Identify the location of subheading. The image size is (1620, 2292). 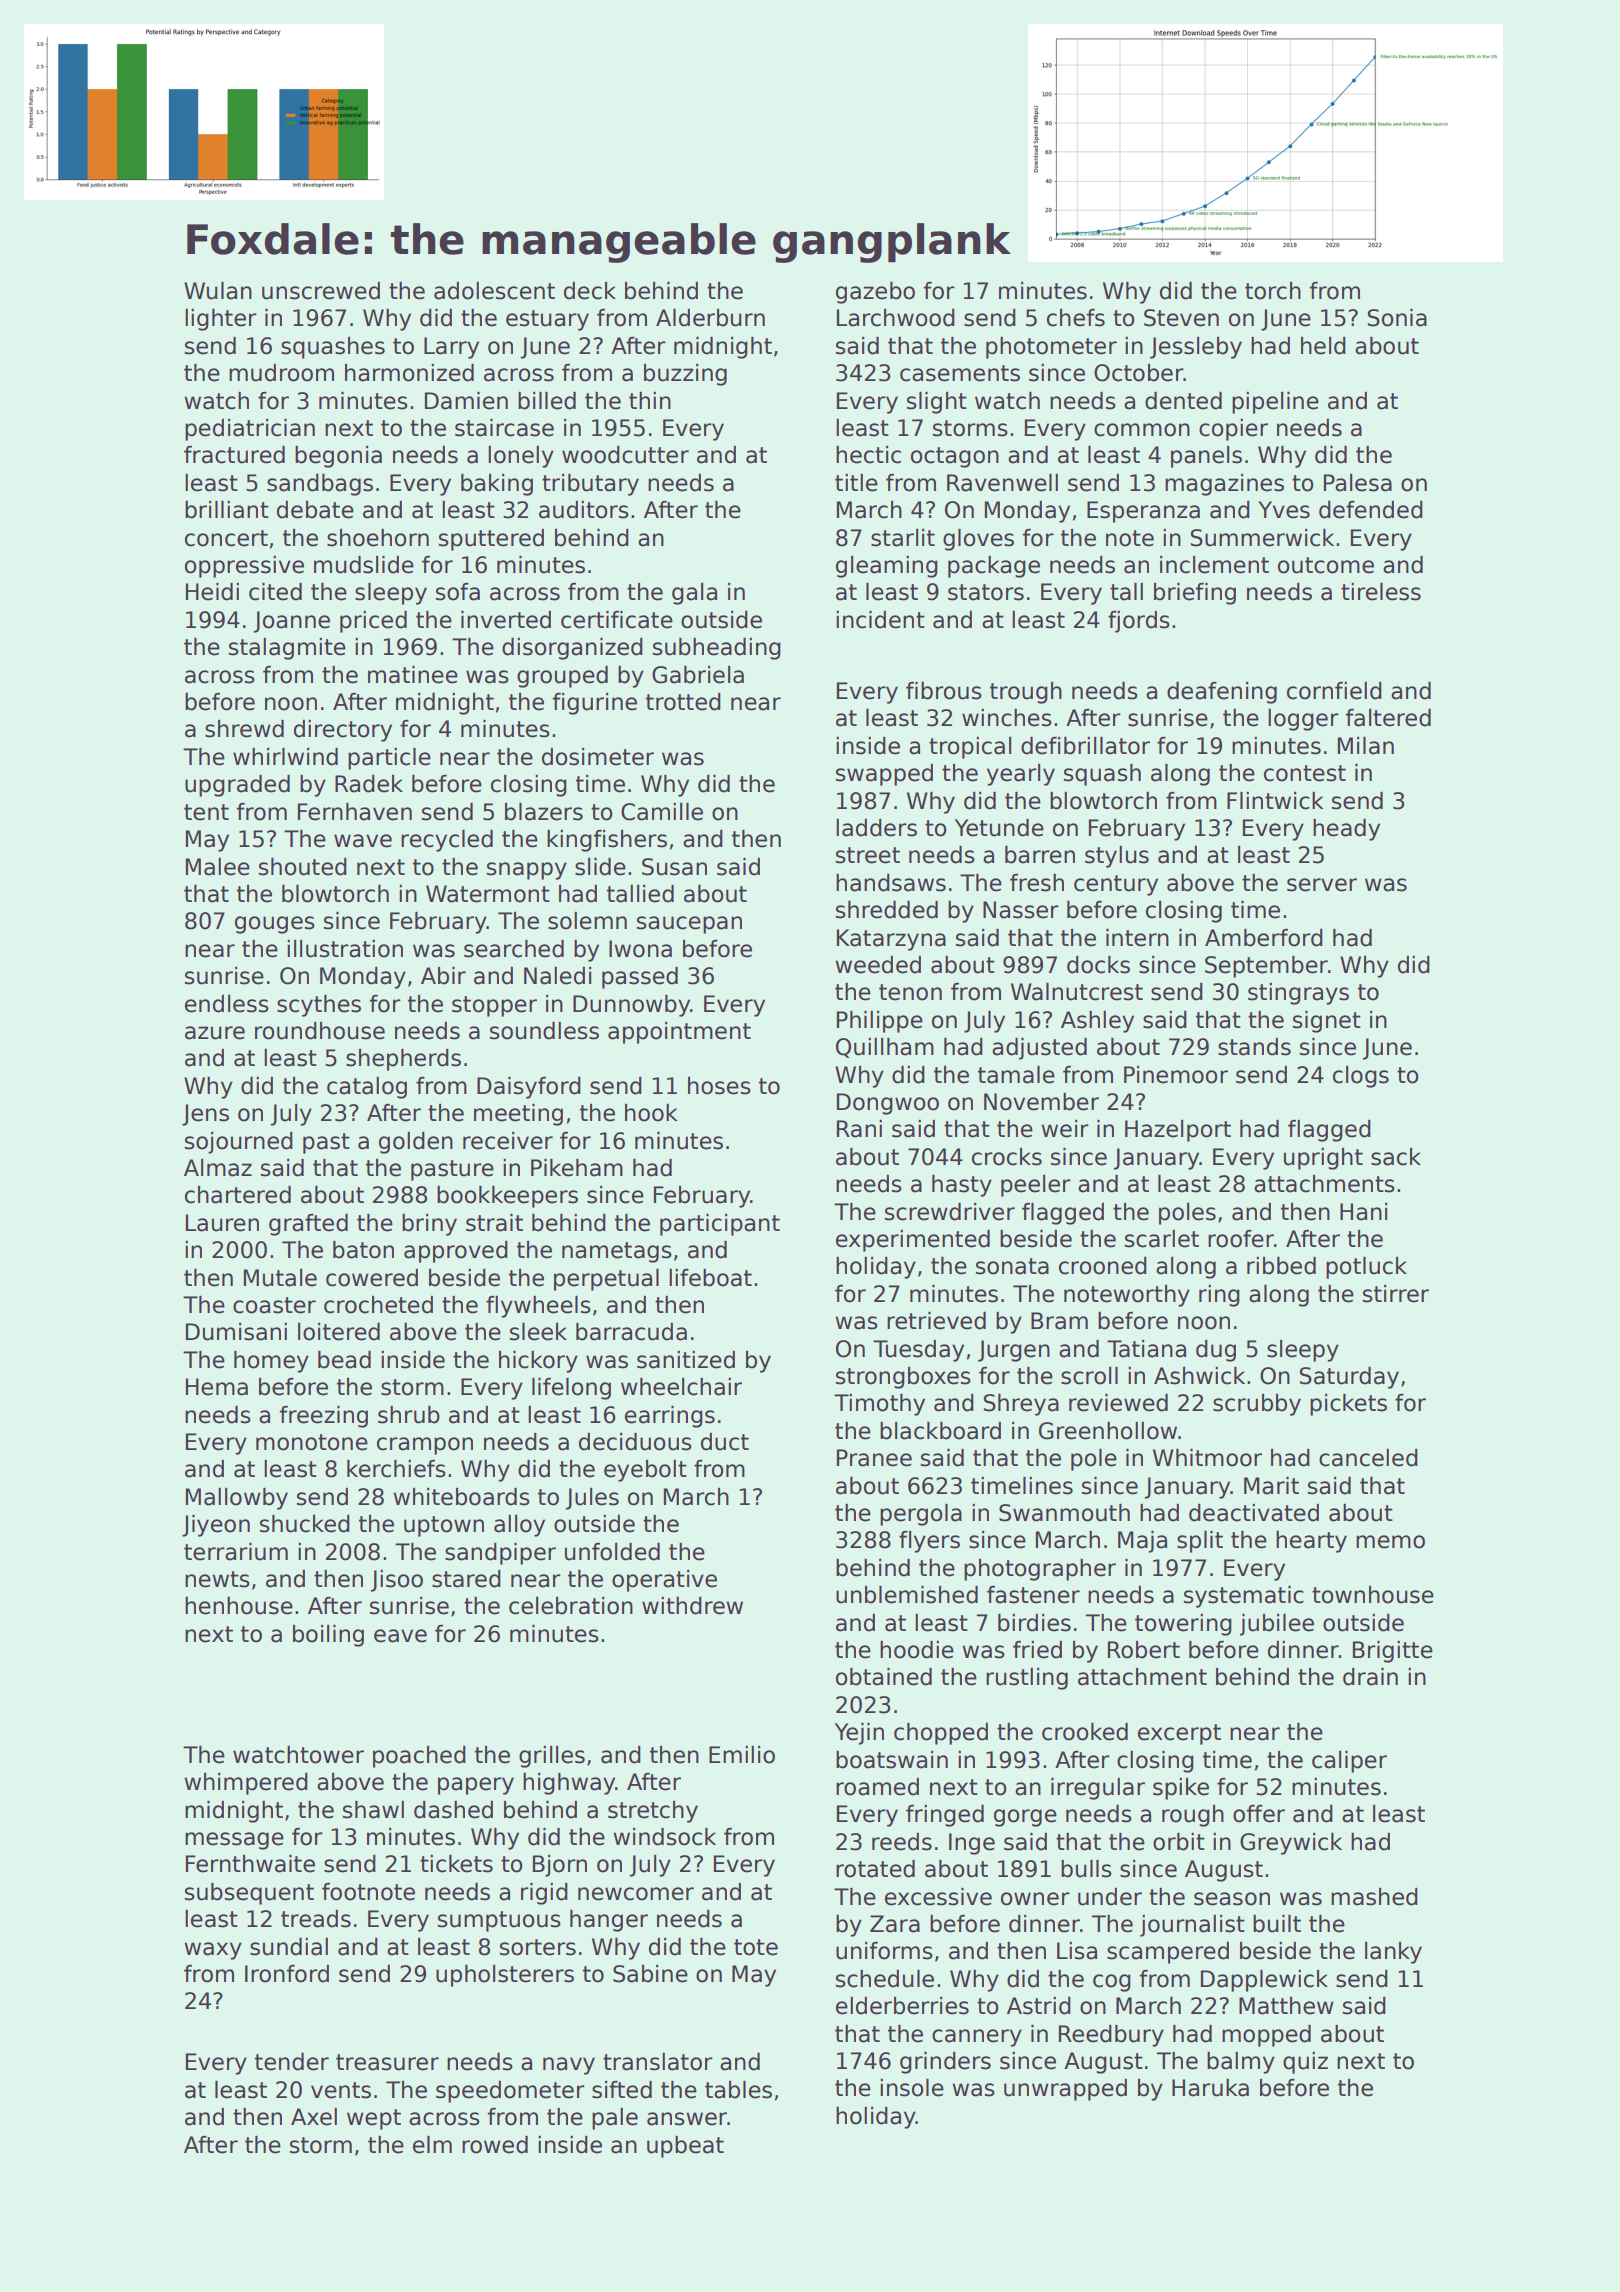
(717, 649).
